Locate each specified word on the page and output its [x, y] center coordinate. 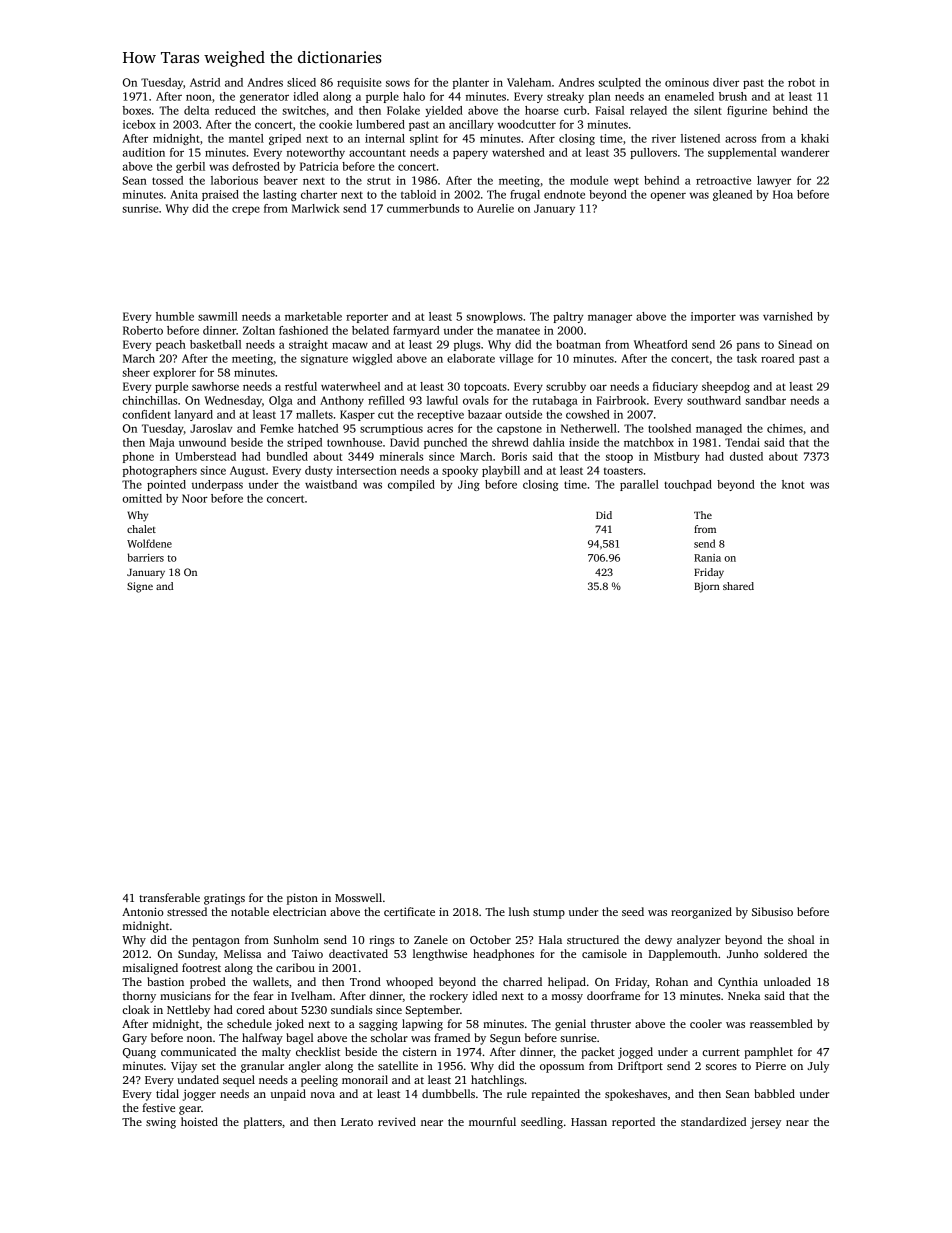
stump [549, 914]
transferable [169, 897]
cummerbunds [423, 208]
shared [738, 586]
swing [161, 1123]
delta [196, 110]
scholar [389, 1037]
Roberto [143, 330]
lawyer [774, 181]
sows [398, 83]
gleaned [732, 195]
